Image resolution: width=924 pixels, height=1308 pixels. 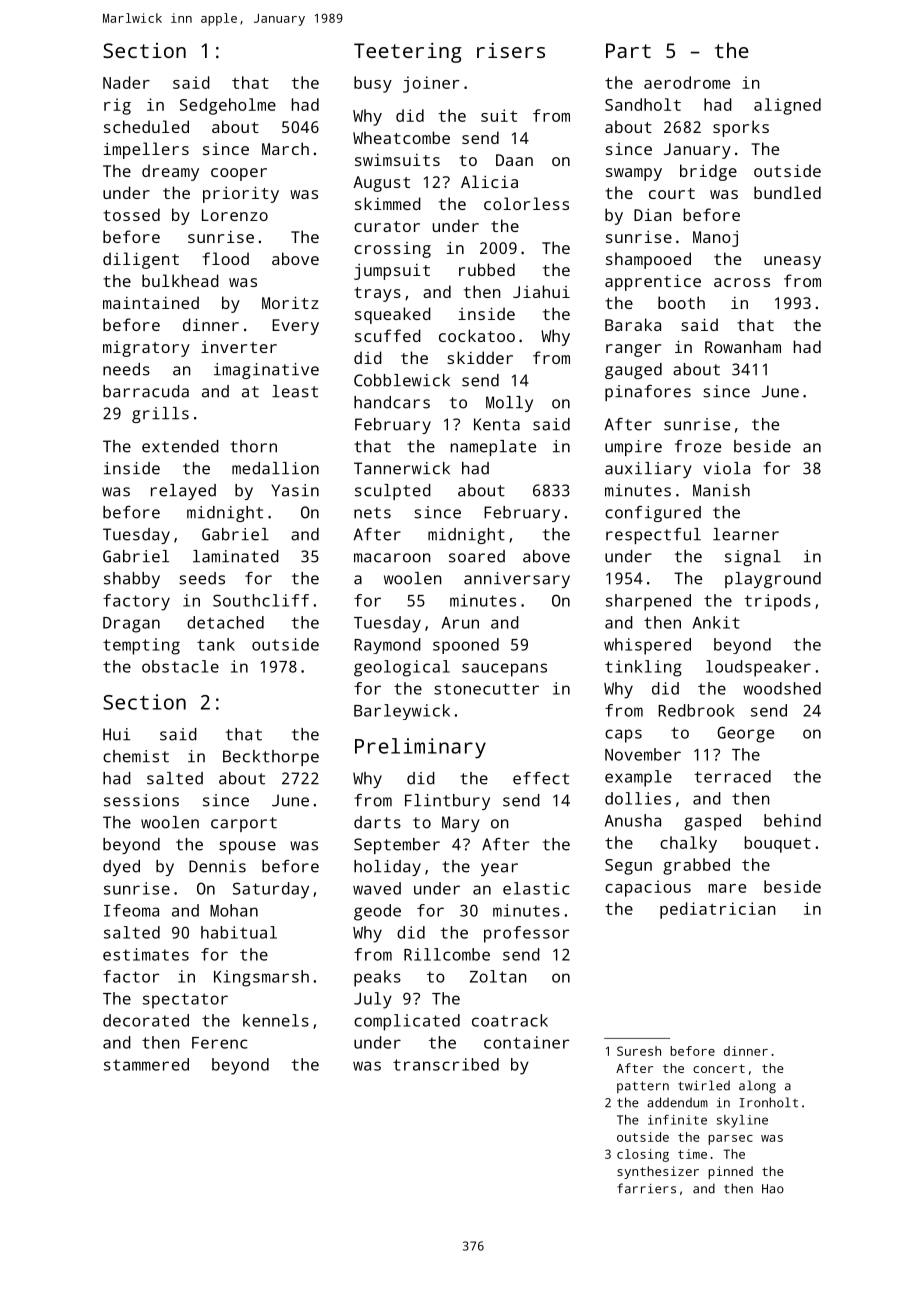 I want to click on estimates, so click(x=146, y=954).
